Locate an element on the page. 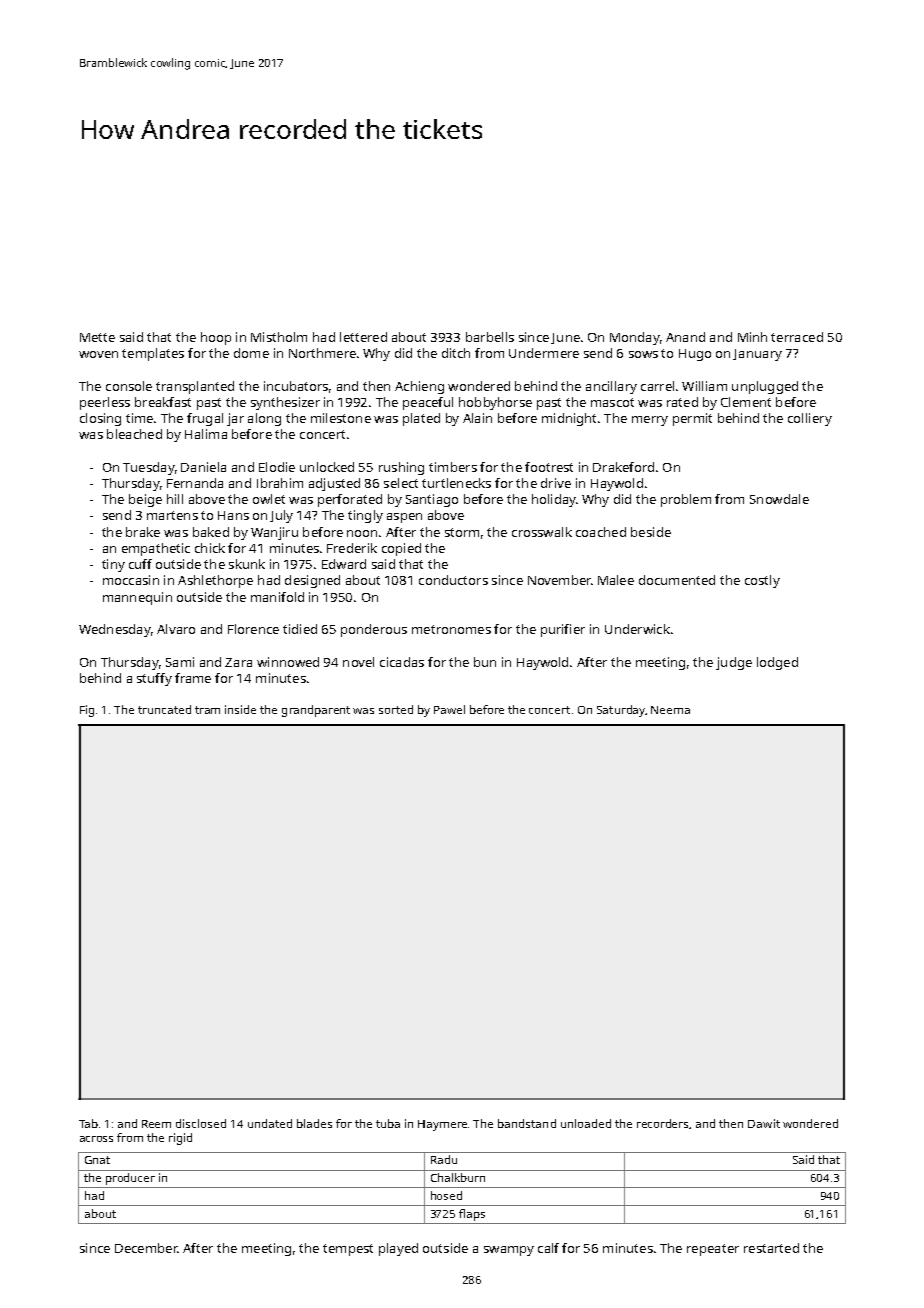  Fernanda is located at coordinates (195, 483).
